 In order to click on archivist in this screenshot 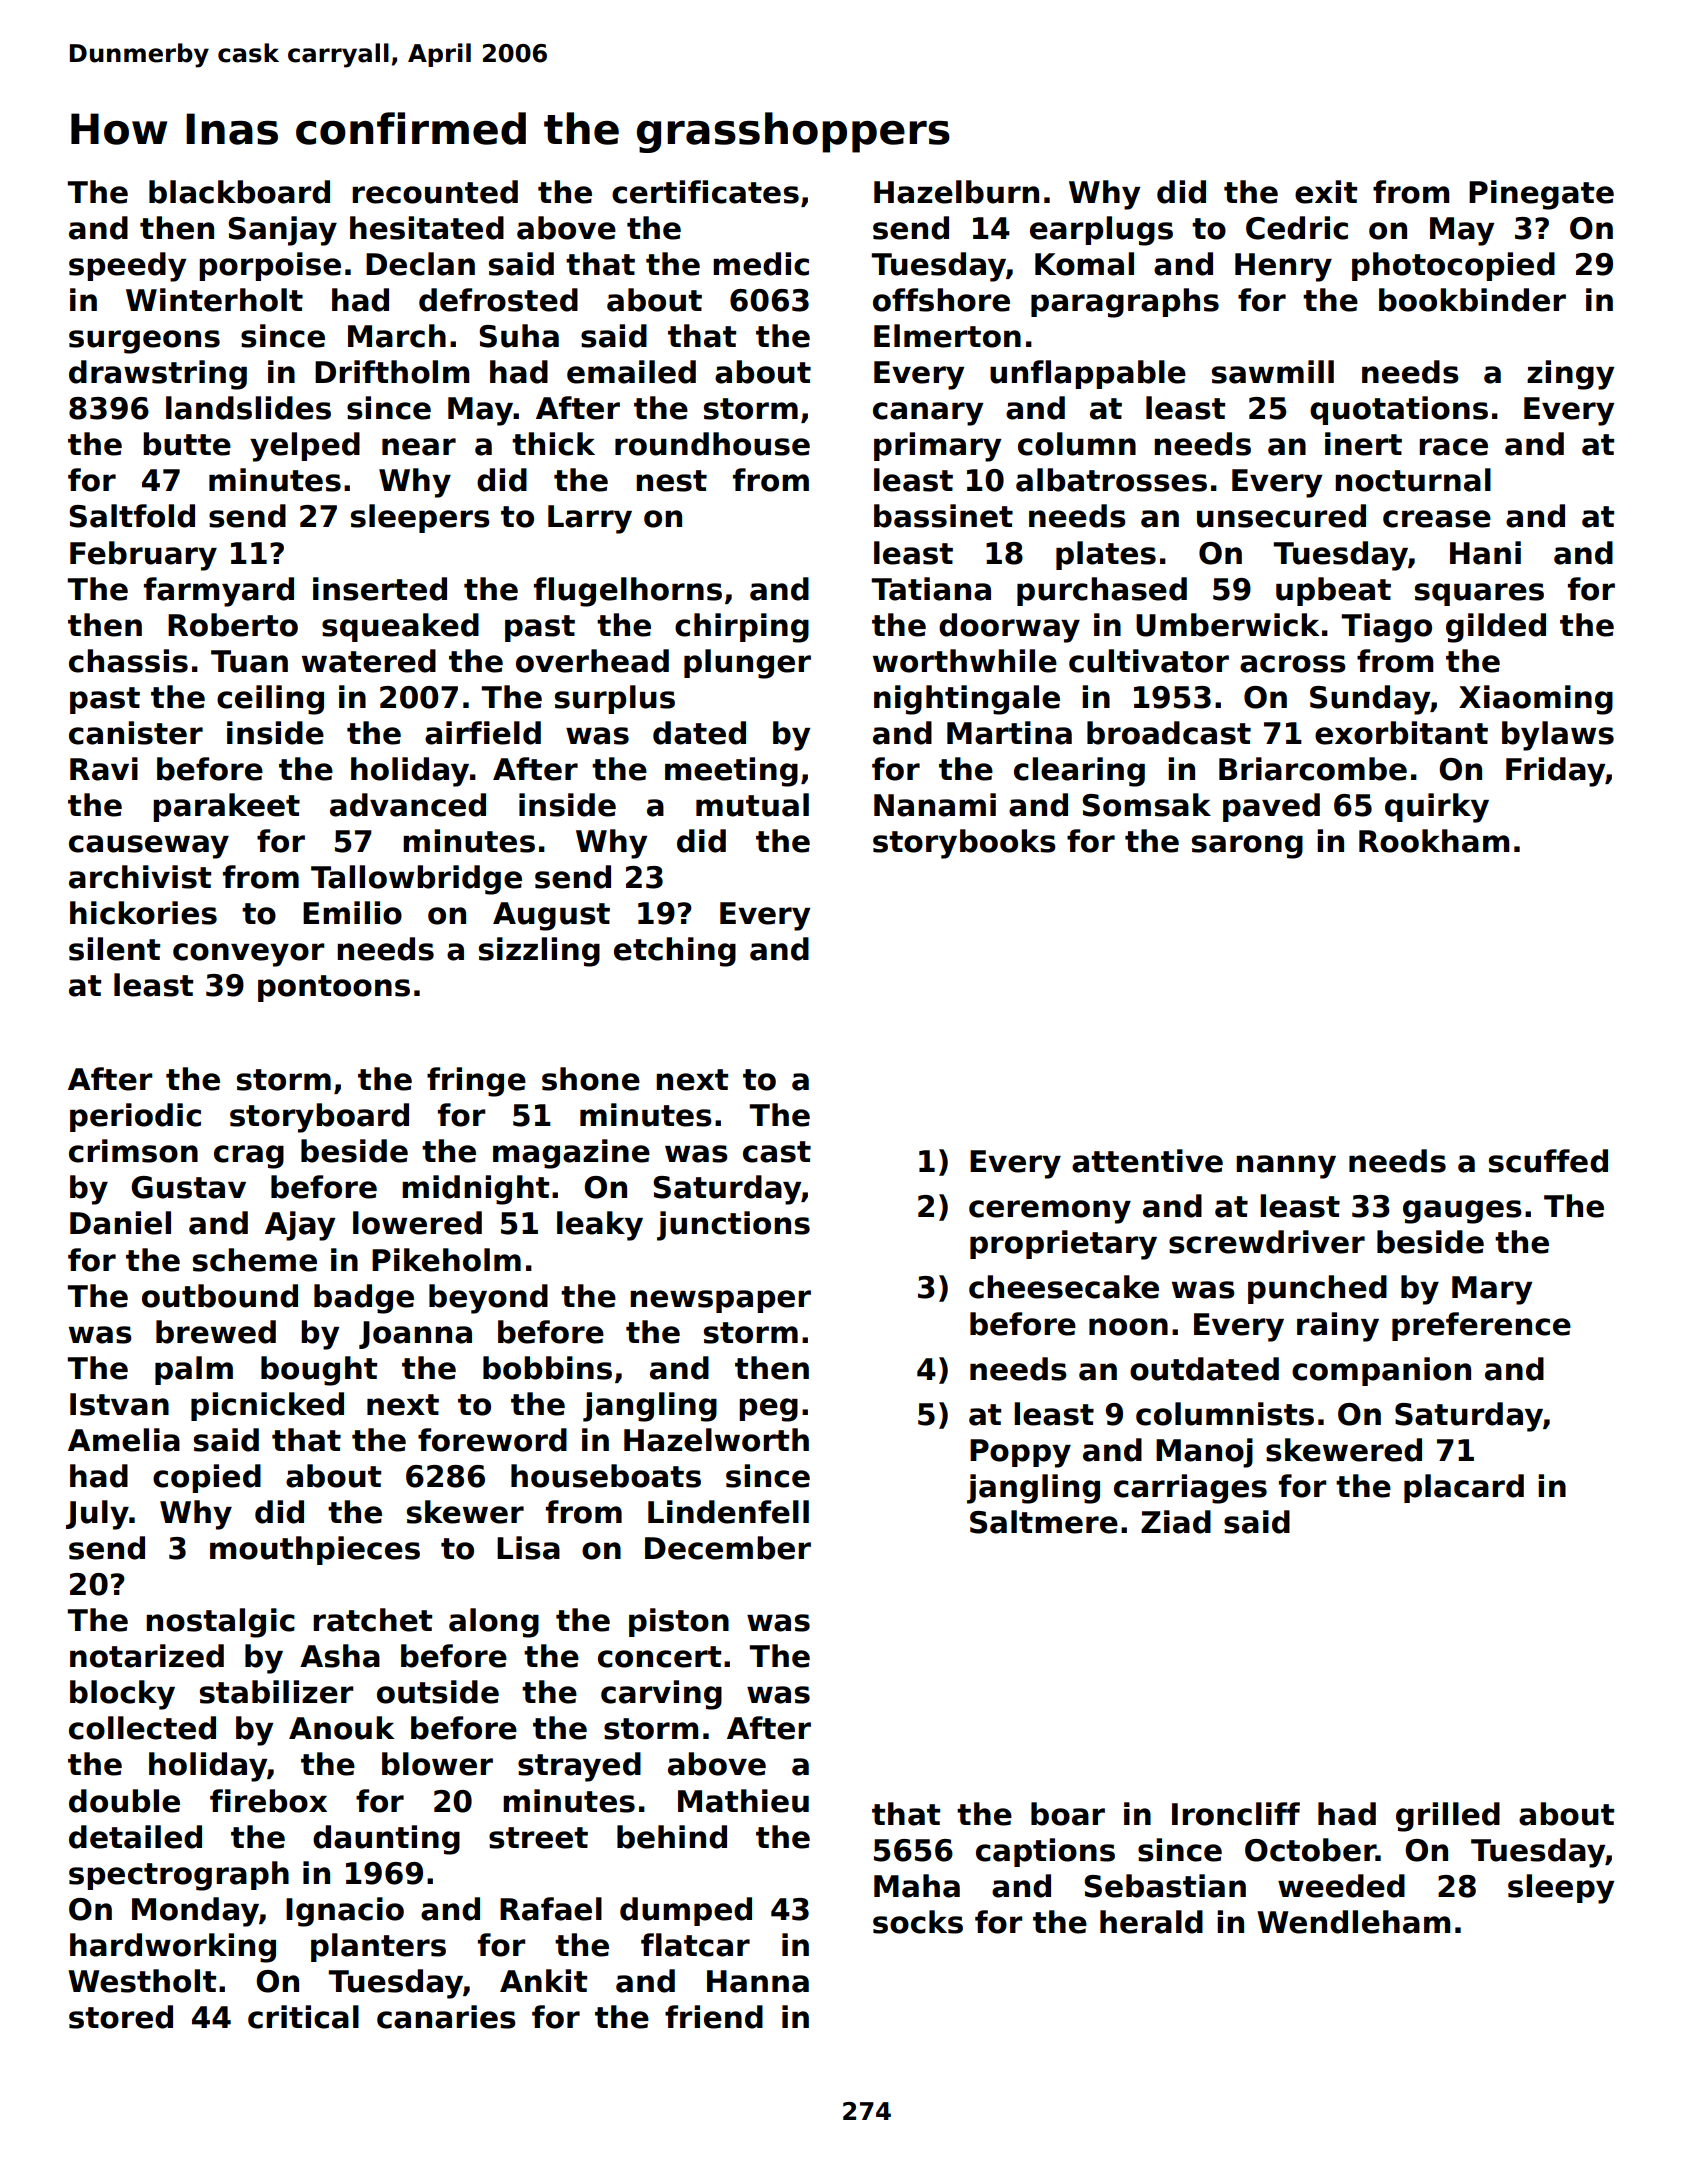, I will do `click(140, 877)`.
